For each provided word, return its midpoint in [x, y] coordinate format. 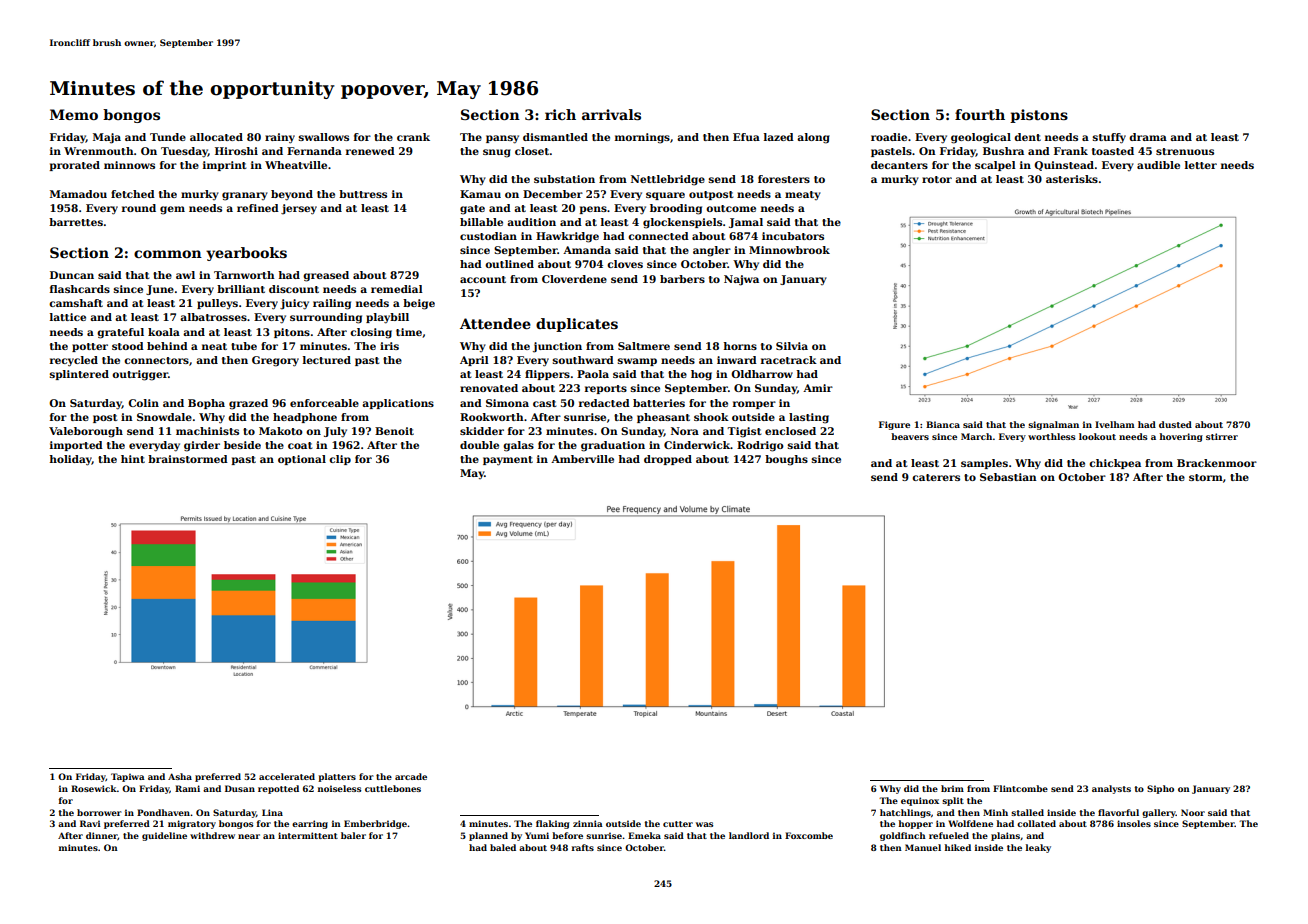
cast [545, 403]
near [249, 836]
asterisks [1072, 179]
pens [593, 210]
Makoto [281, 431]
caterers [936, 477]
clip [340, 460]
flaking [553, 824]
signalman [1053, 425]
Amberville [582, 459]
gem [172, 210]
